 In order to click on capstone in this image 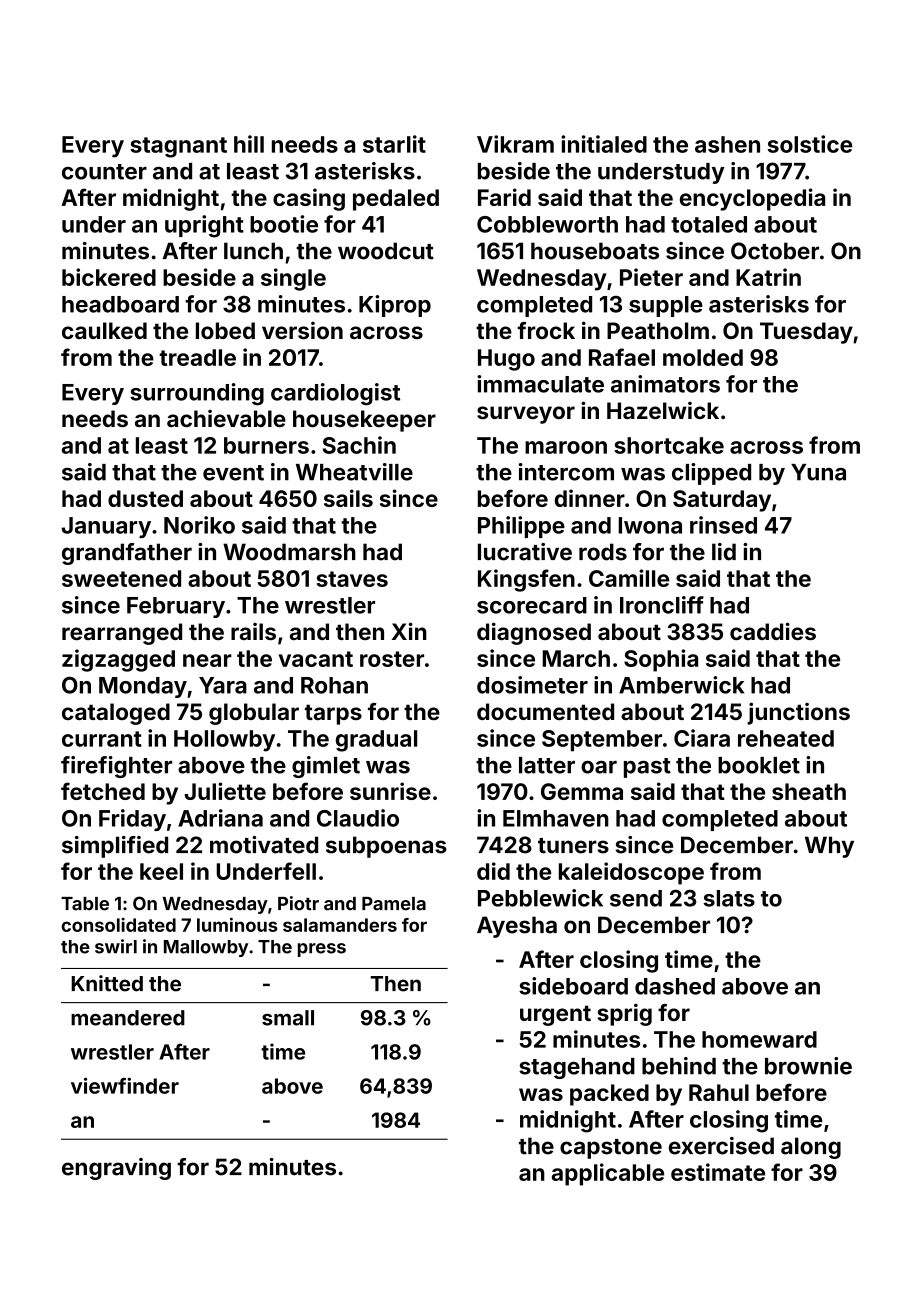, I will do `click(611, 1149)`.
